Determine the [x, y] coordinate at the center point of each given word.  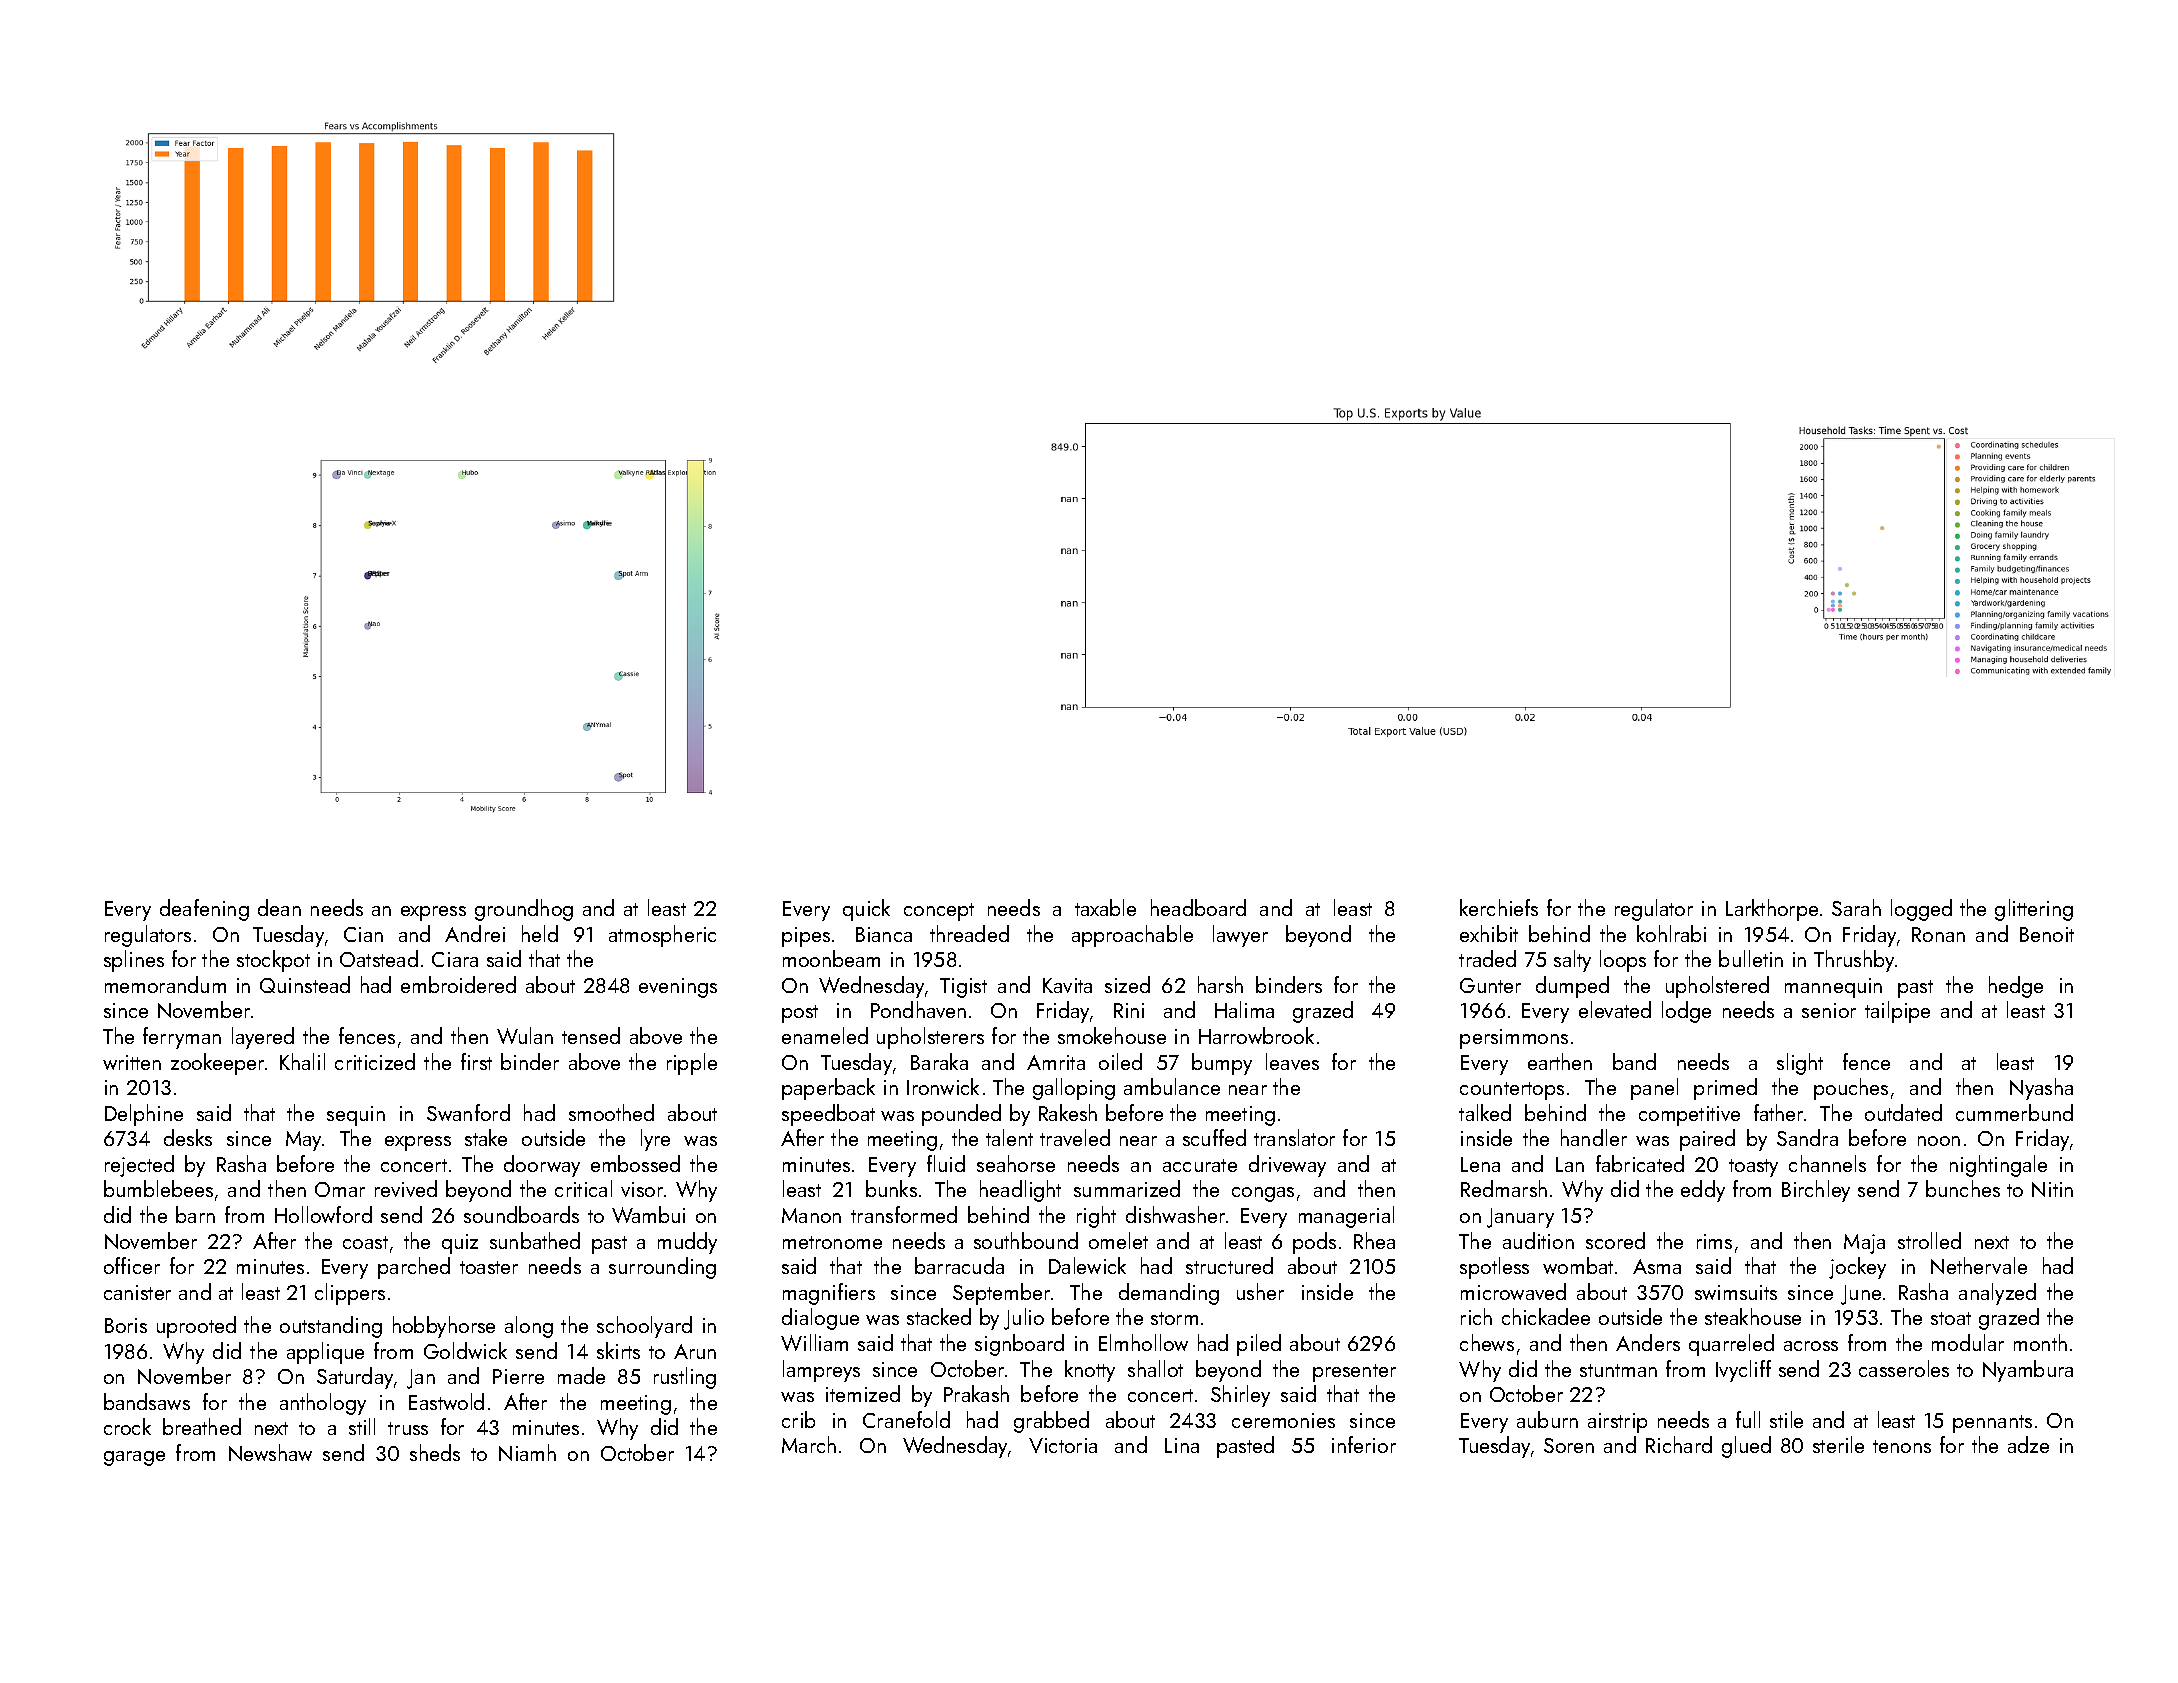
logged [1921, 910]
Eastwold [446, 1401]
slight [1800, 1064]
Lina [1182, 1445]
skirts [618, 1350]
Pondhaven [918, 1009]
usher [1260, 1291]
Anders [1648, 1342]
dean [279, 907]
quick [866, 910]
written [132, 1062]
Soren [1569, 1445]
